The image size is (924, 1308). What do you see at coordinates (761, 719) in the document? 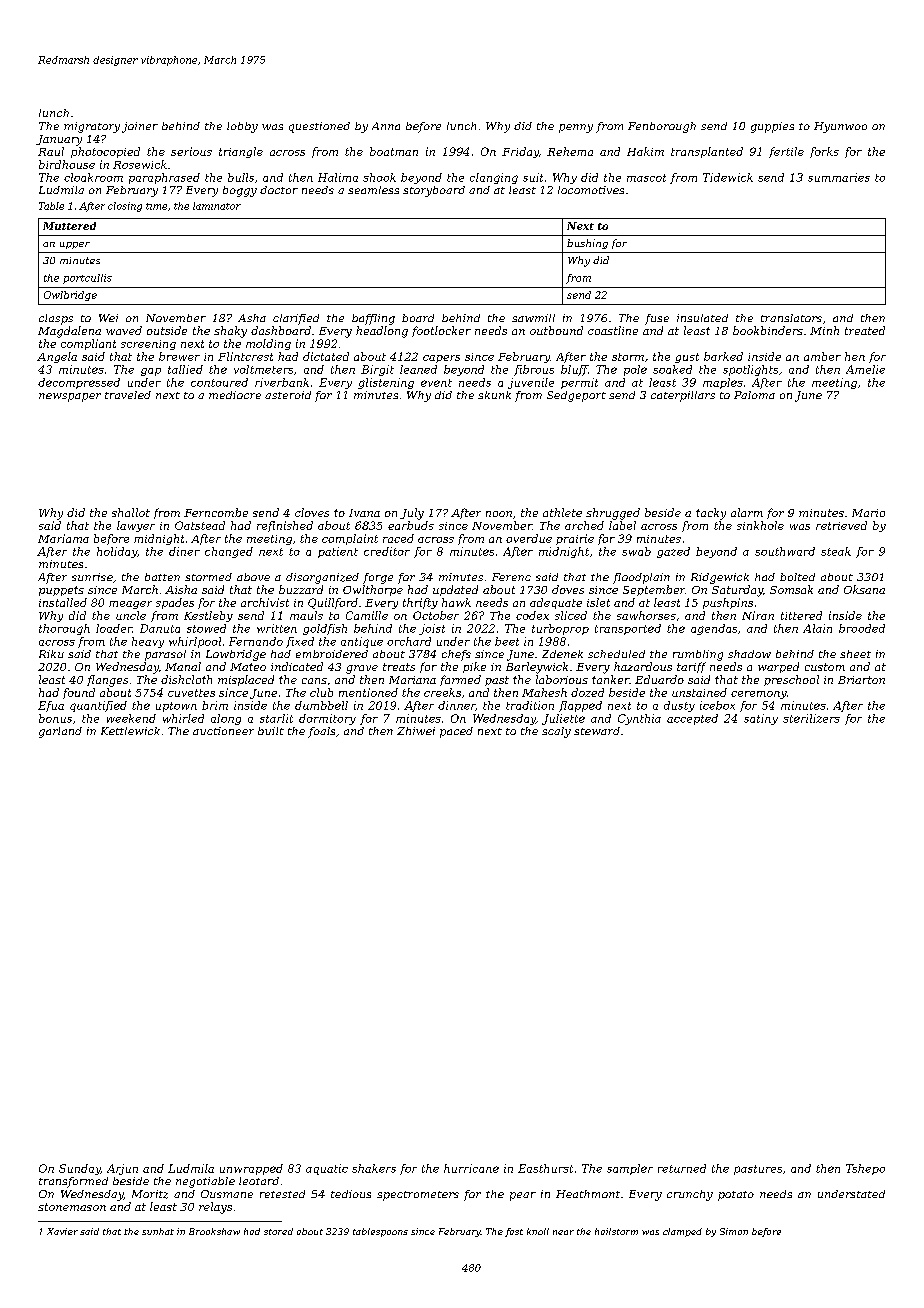
I see `satiny` at bounding box center [761, 719].
